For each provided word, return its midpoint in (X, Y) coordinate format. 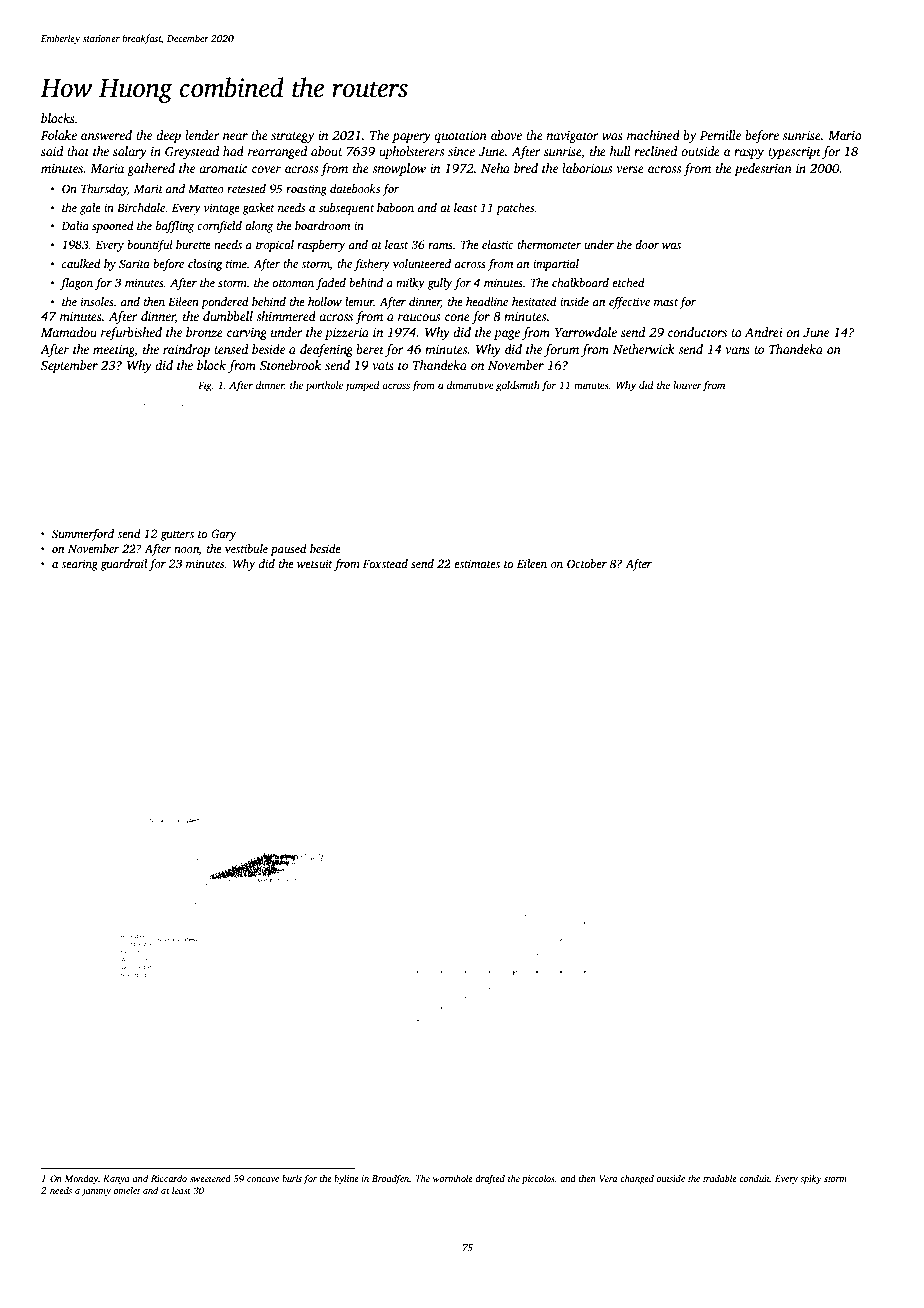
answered (106, 135)
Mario (845, 135)
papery (411, 138)
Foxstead (385, 563)
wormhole (453, 1178)
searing (79, 565)
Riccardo (169, 1178)
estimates (477, 563)
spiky (811, 1179)
